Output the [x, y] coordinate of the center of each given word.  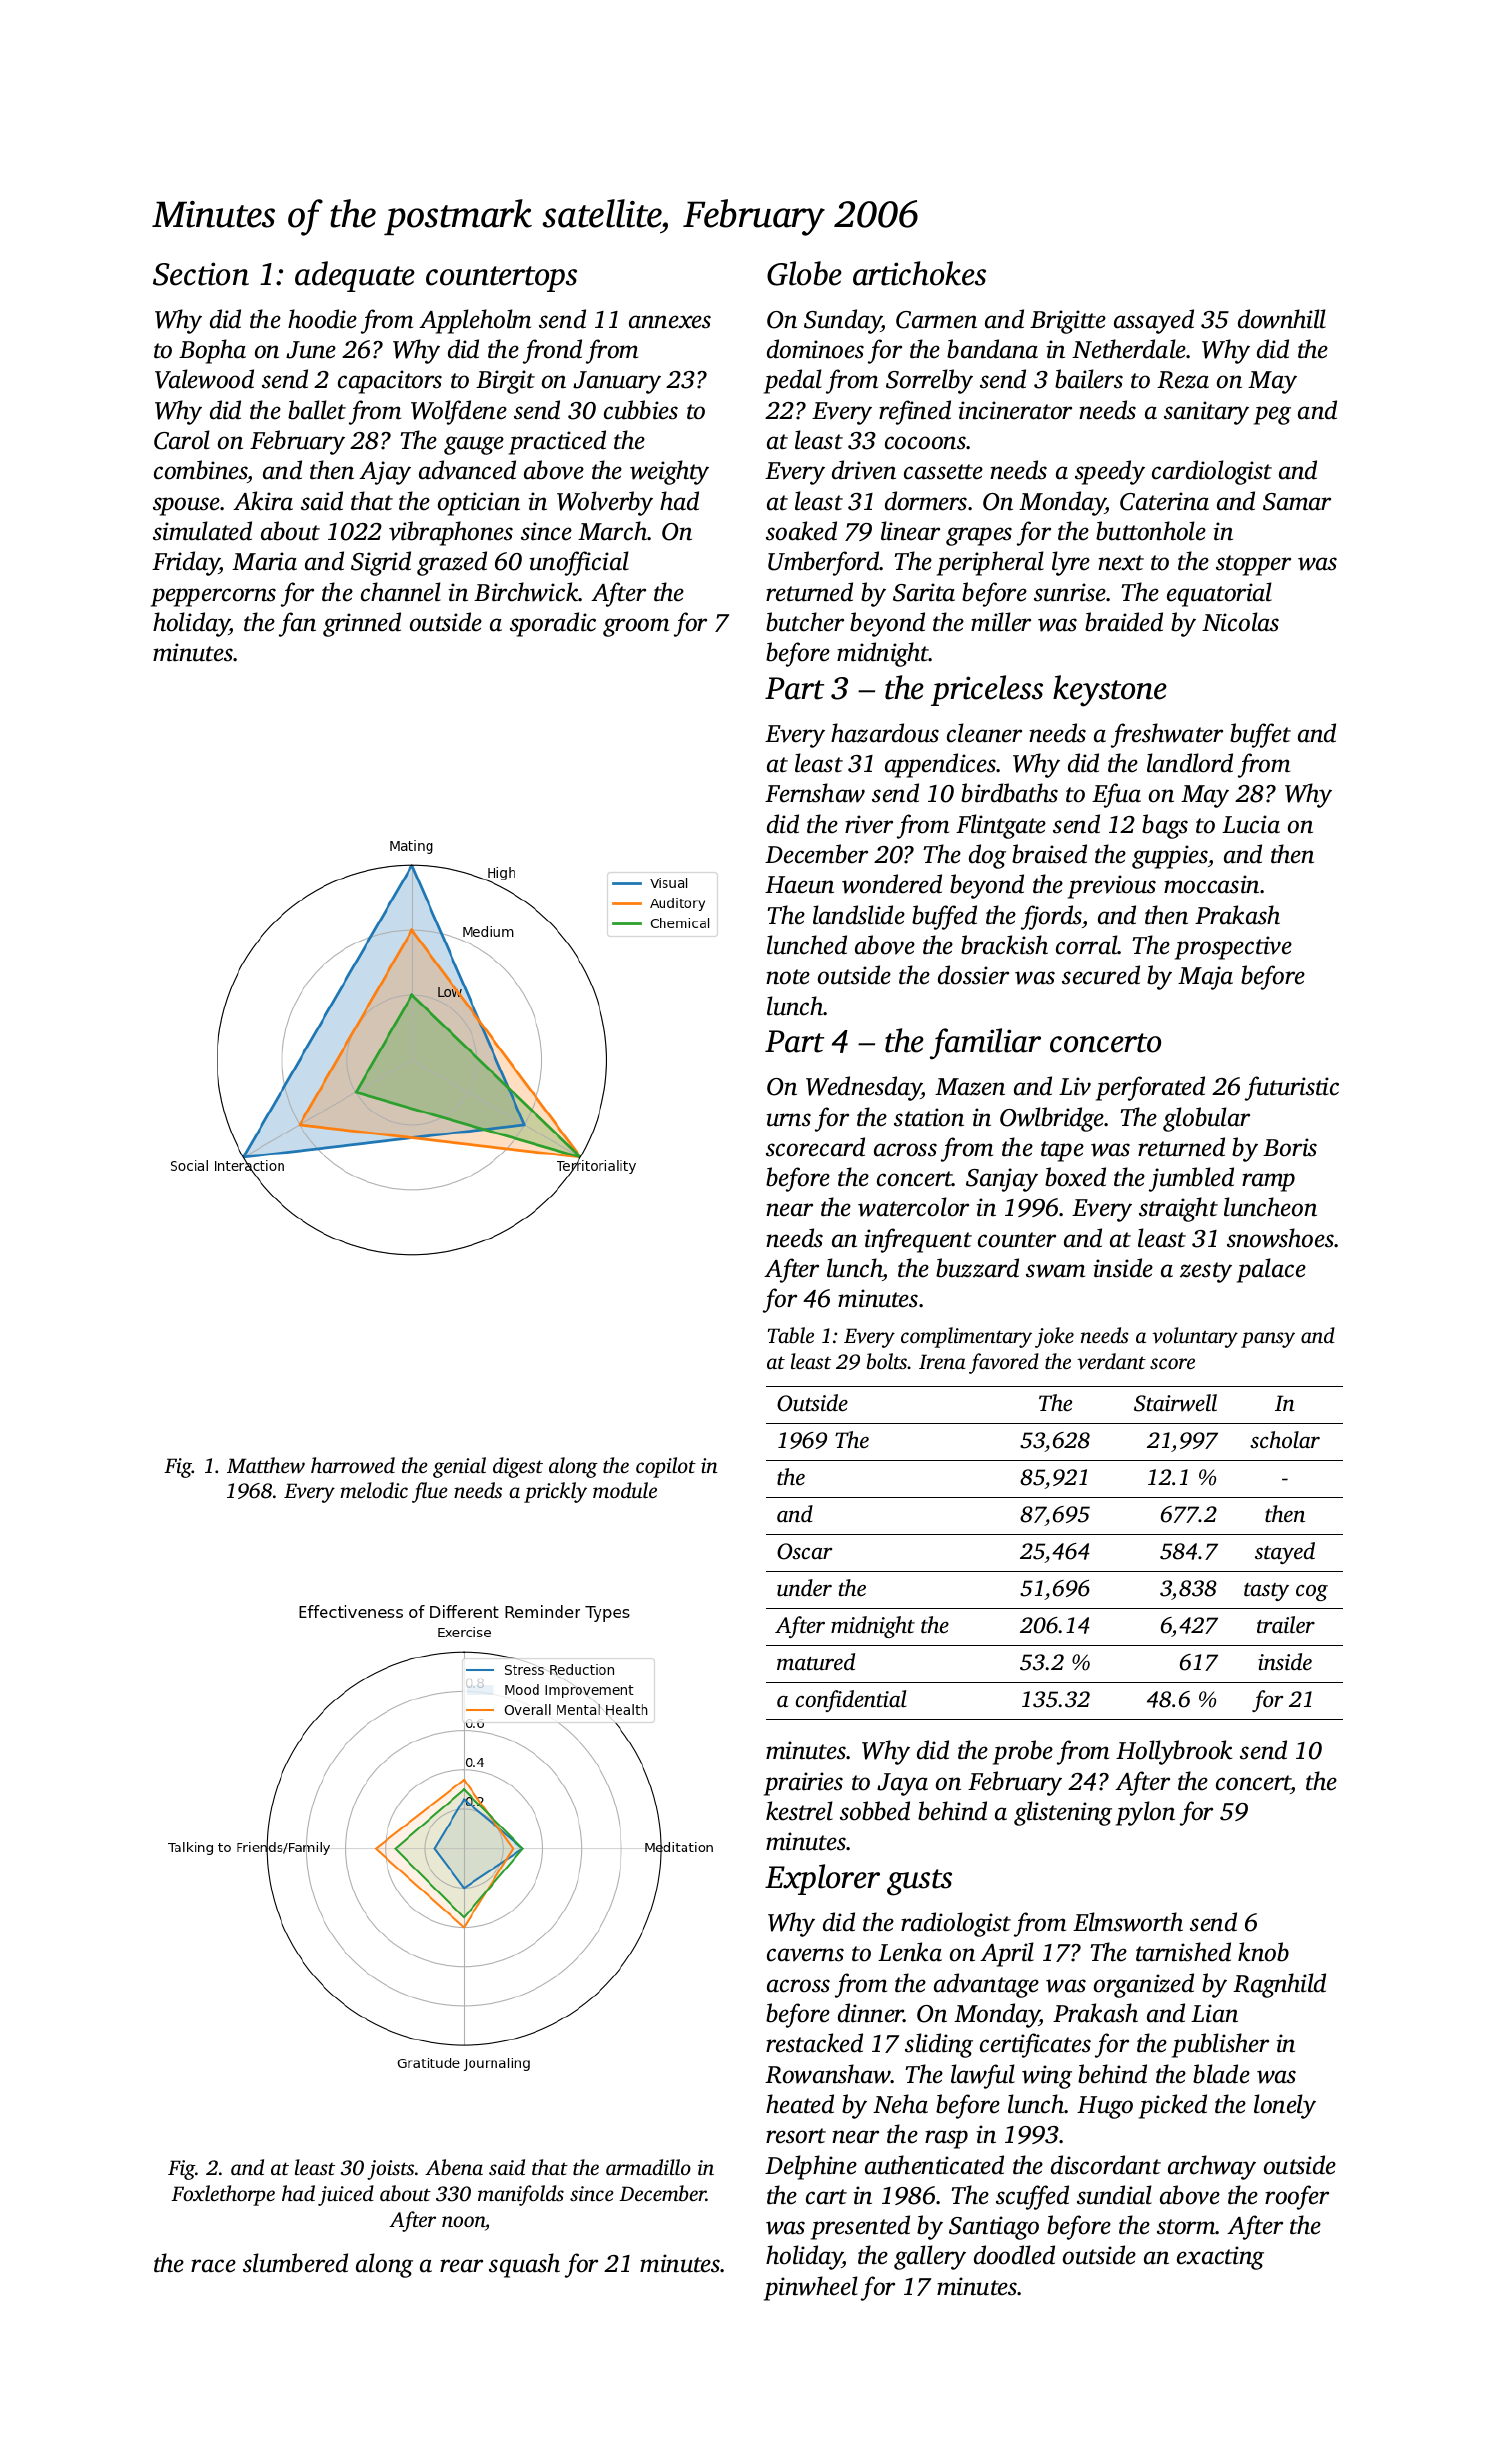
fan [297, 624]
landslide [859, 915]
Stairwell [1175, 1403]
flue [430, 1492]
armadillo [648, 2167]
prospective [1233, 948]
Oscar [804, 1551]
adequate [355, 276]
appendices [941, 765]
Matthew [266, 1465]
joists [390, 2170]
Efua [1116, 795]
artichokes [919, 273]
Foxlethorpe [223, 2195]
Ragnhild [1279, 1985]
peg [1272, 415]
